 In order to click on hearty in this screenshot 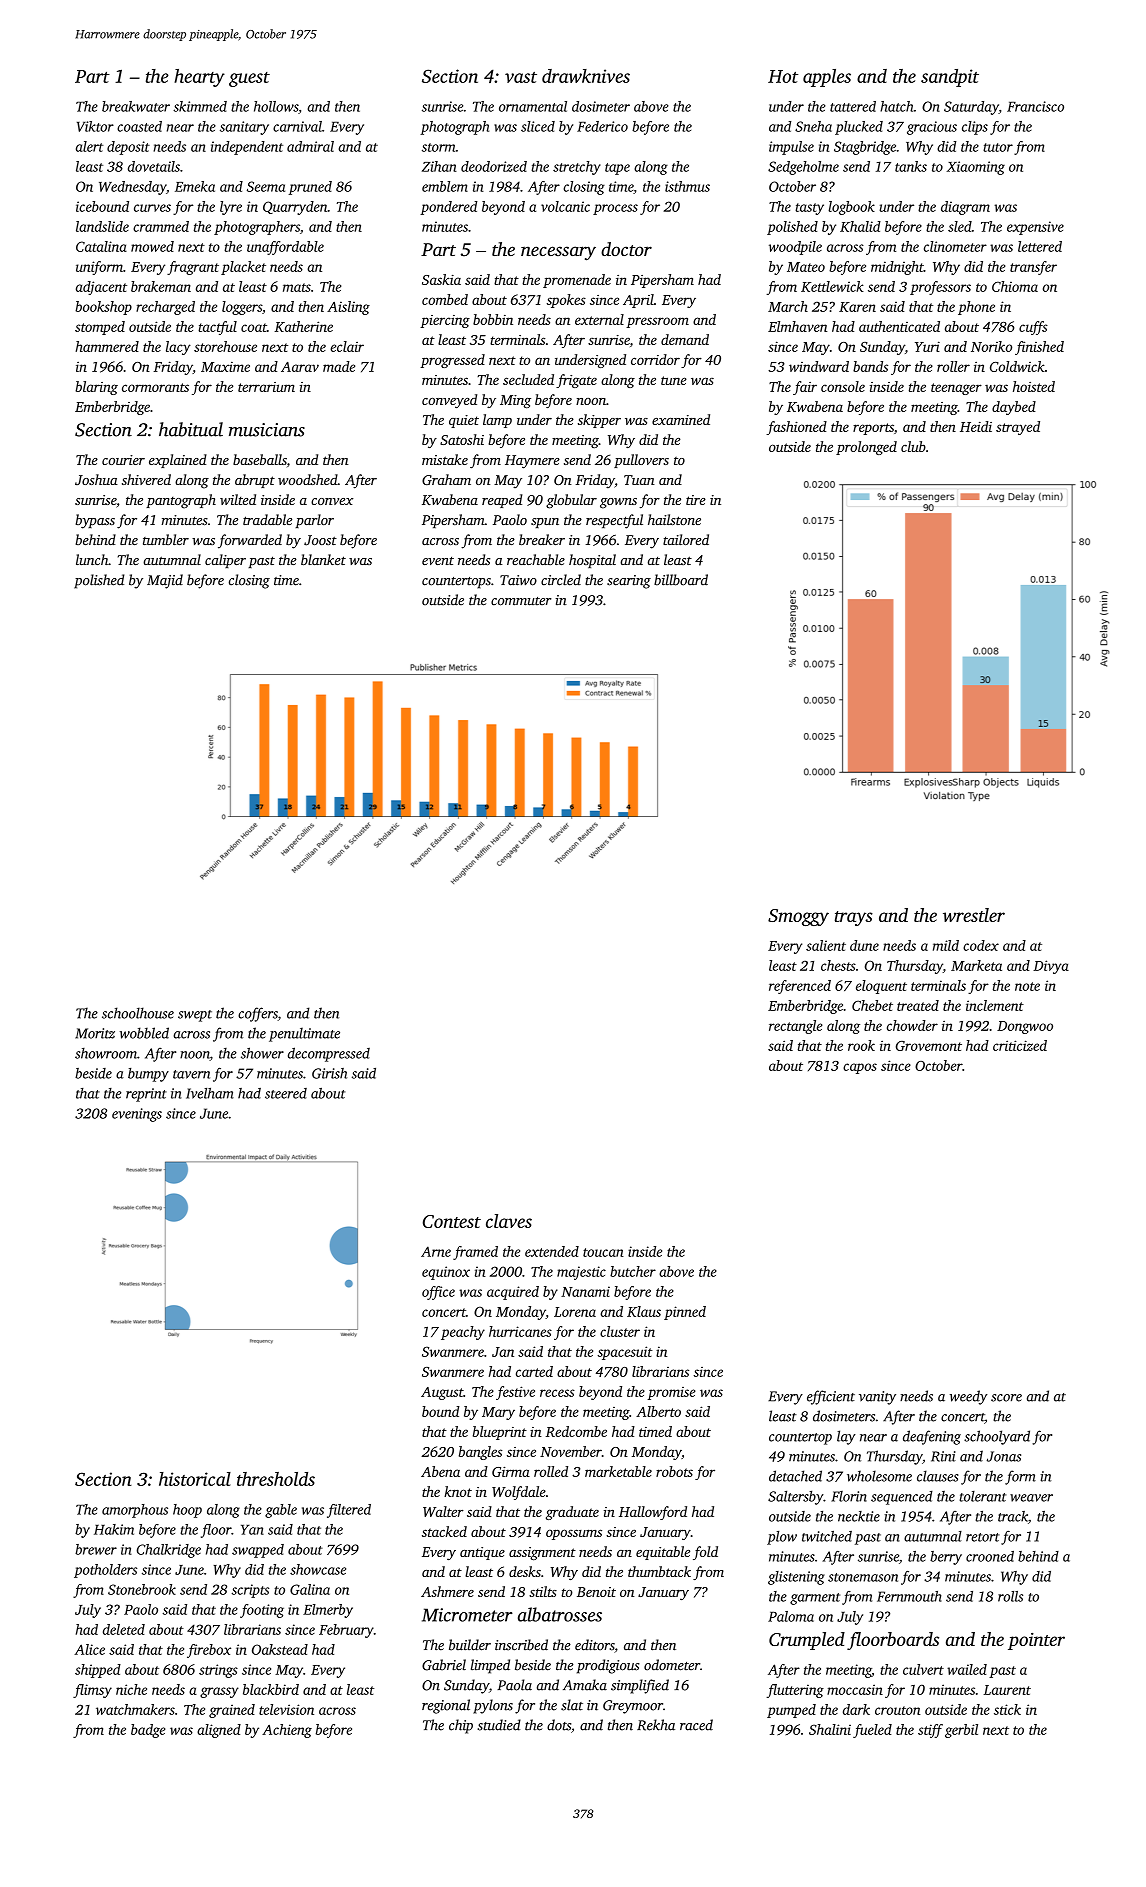, I will do `click(199, 78)`.
